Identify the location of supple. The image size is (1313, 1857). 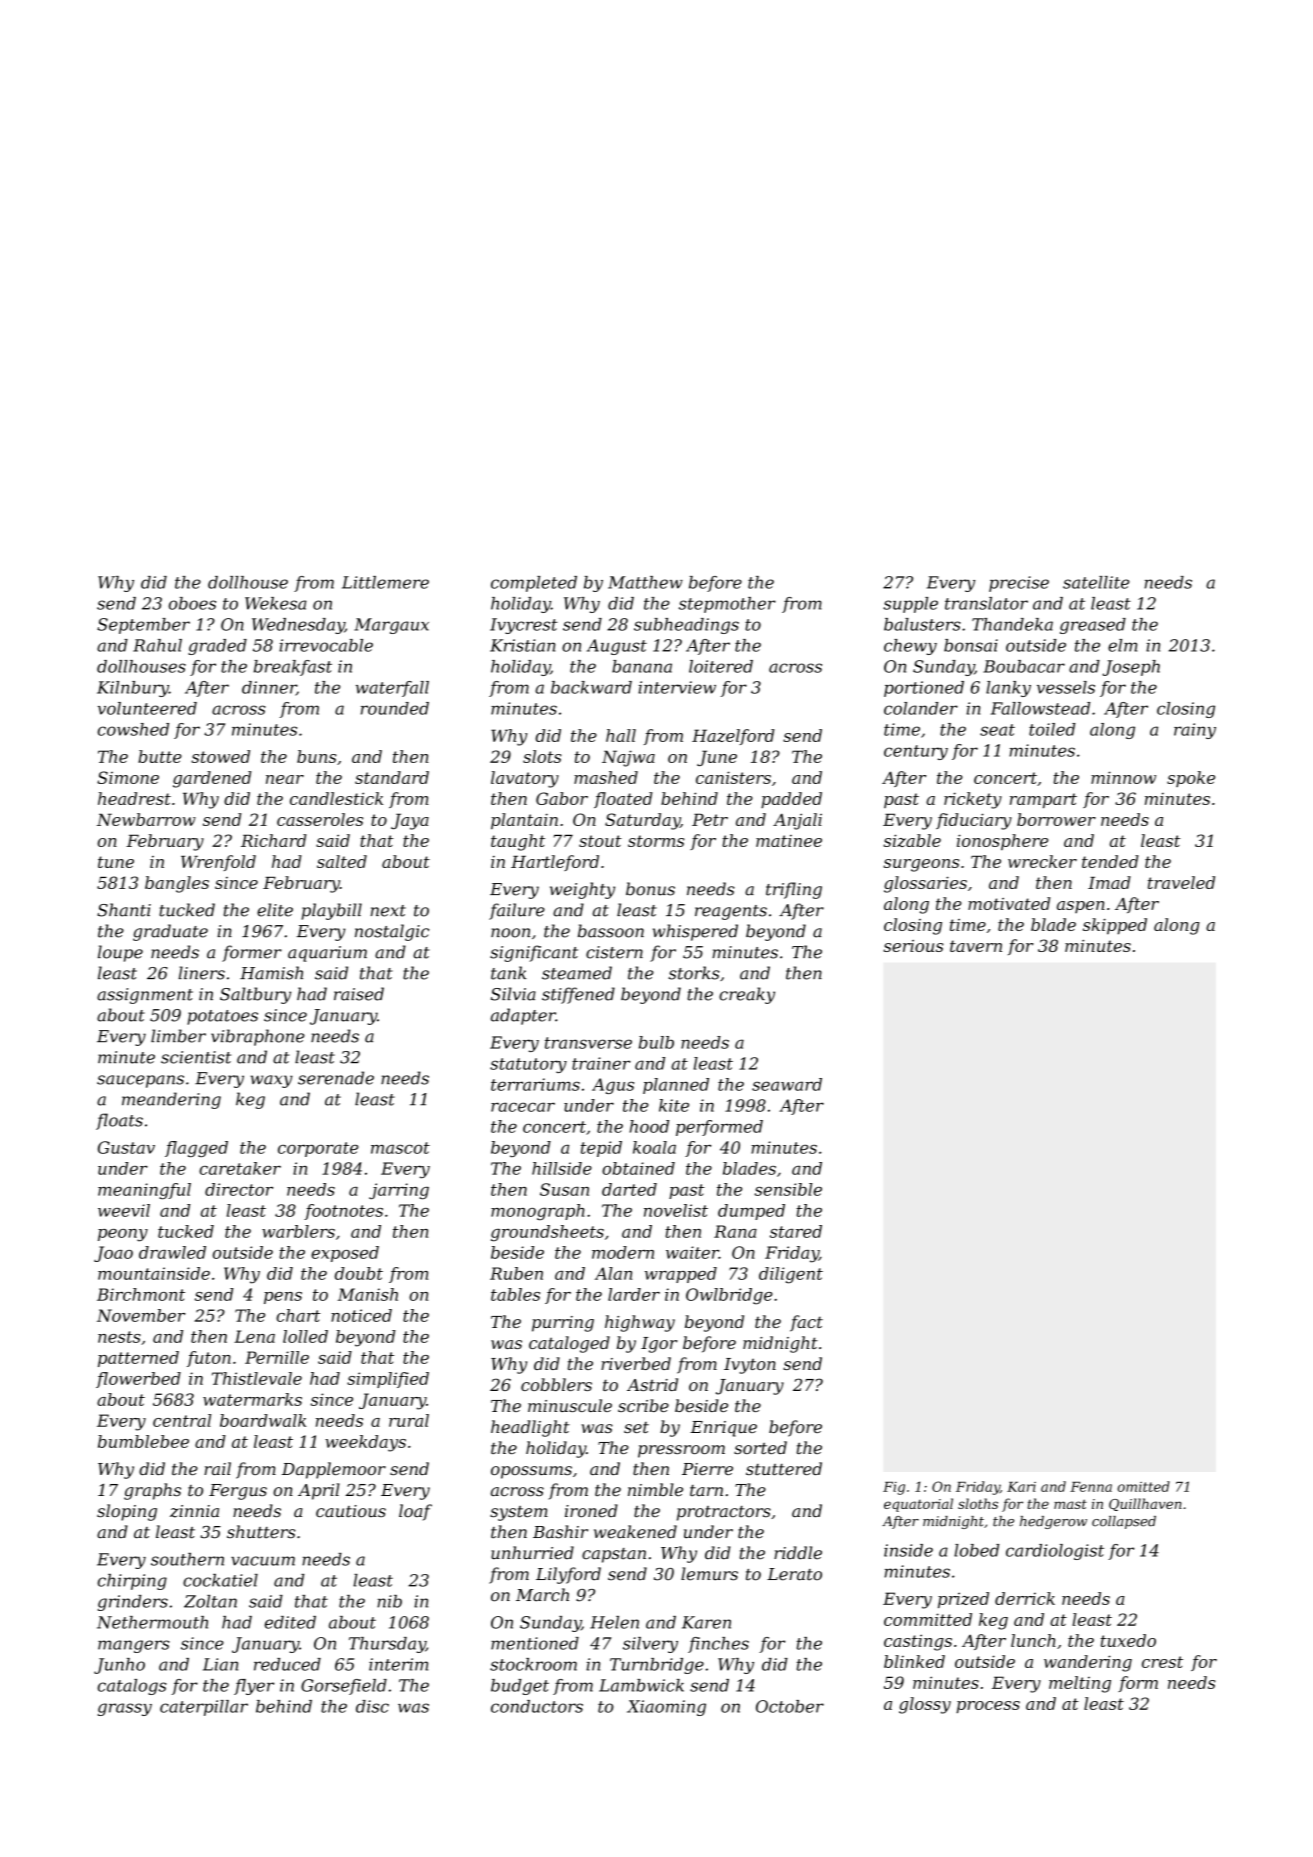
(910, 605).
